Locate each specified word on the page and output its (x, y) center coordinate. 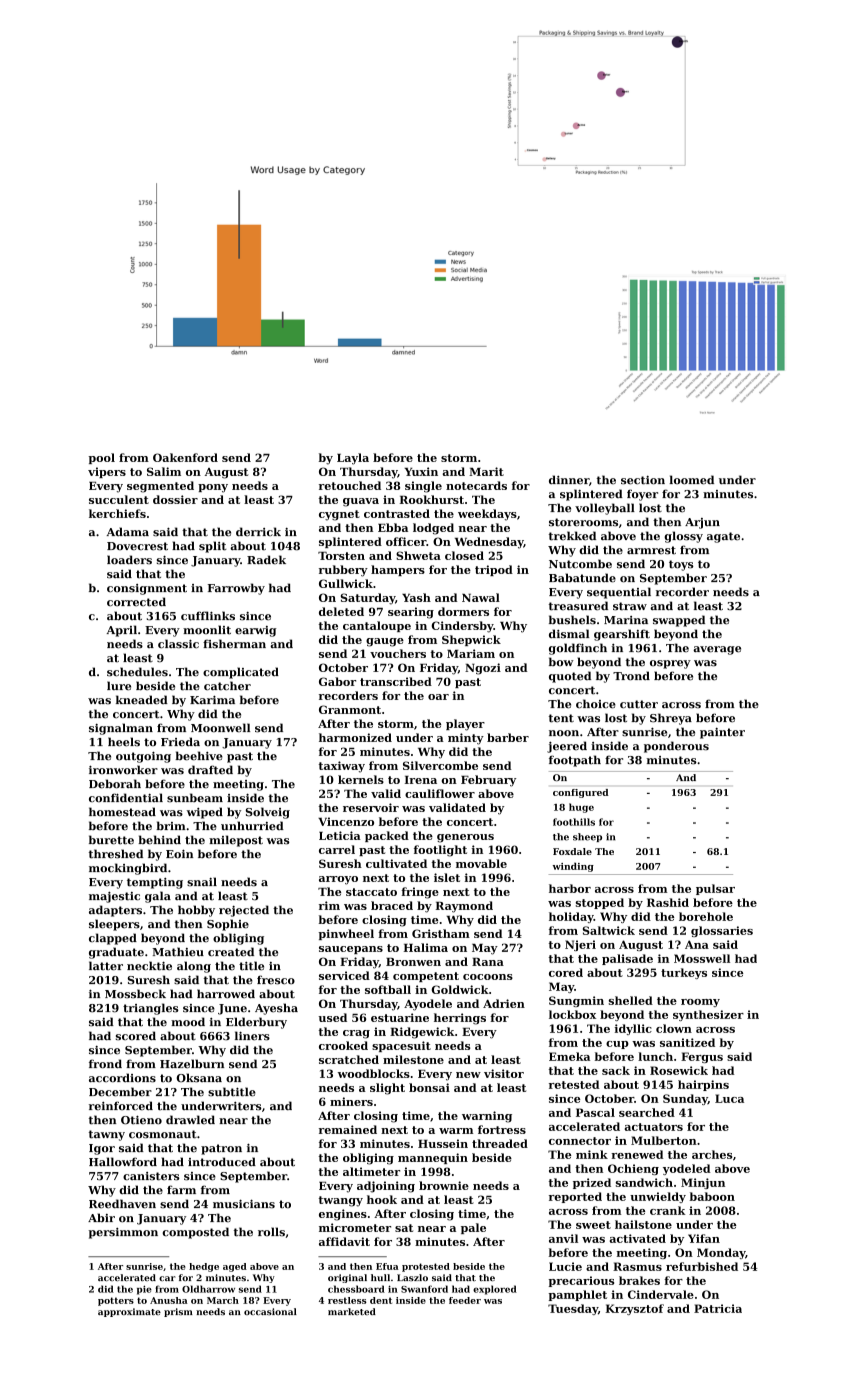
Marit (486, 471)
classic (178, 644)
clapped (113, 939)
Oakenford (185, 457)
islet (447, 877)
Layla (353, 459)
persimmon (123, 1233)
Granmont (350, 709)
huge (581, 808)
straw (630, 606)
